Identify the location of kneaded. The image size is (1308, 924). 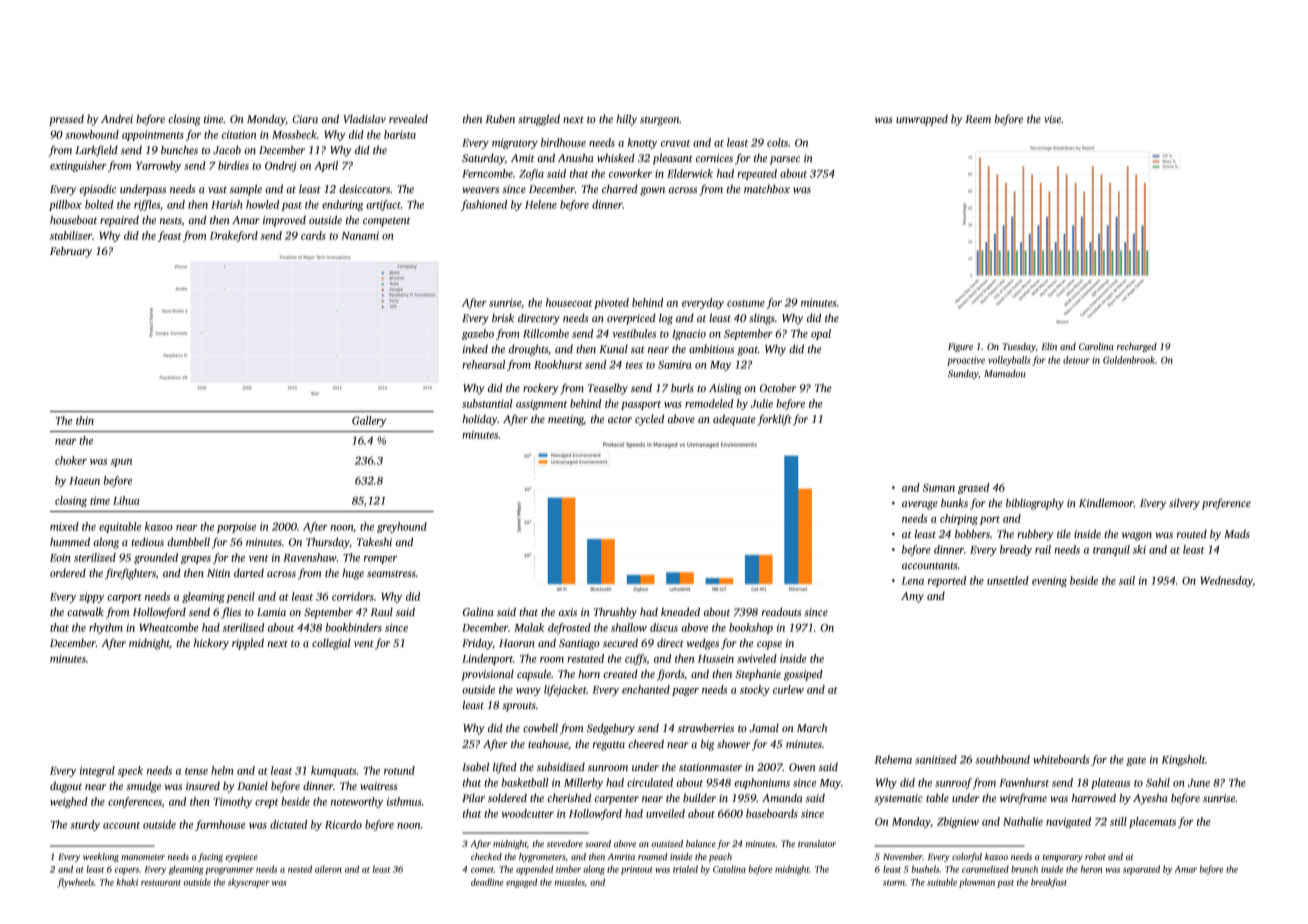
(680, 611).
